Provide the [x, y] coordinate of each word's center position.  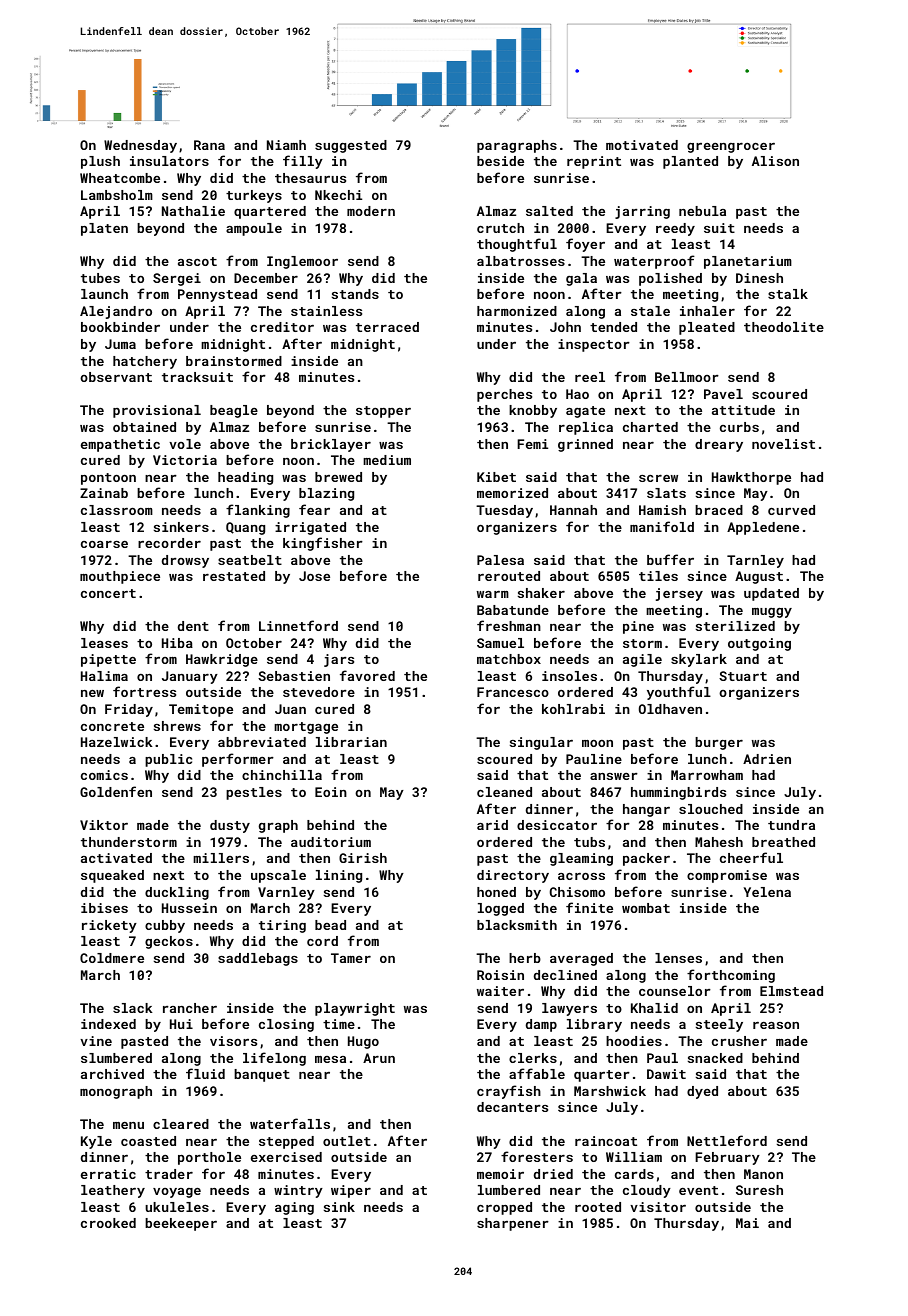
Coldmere [112, 958]
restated [234, 576]
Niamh [286, 145]
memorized [512, 493]
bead [330, 925]
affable [537, 1073]
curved [791, 510]
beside [500, 161]
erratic [108, 1174]
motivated [642, 145]
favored [367, 675]
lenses [678, 958]
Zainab [104, 493]
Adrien [767, 759]
